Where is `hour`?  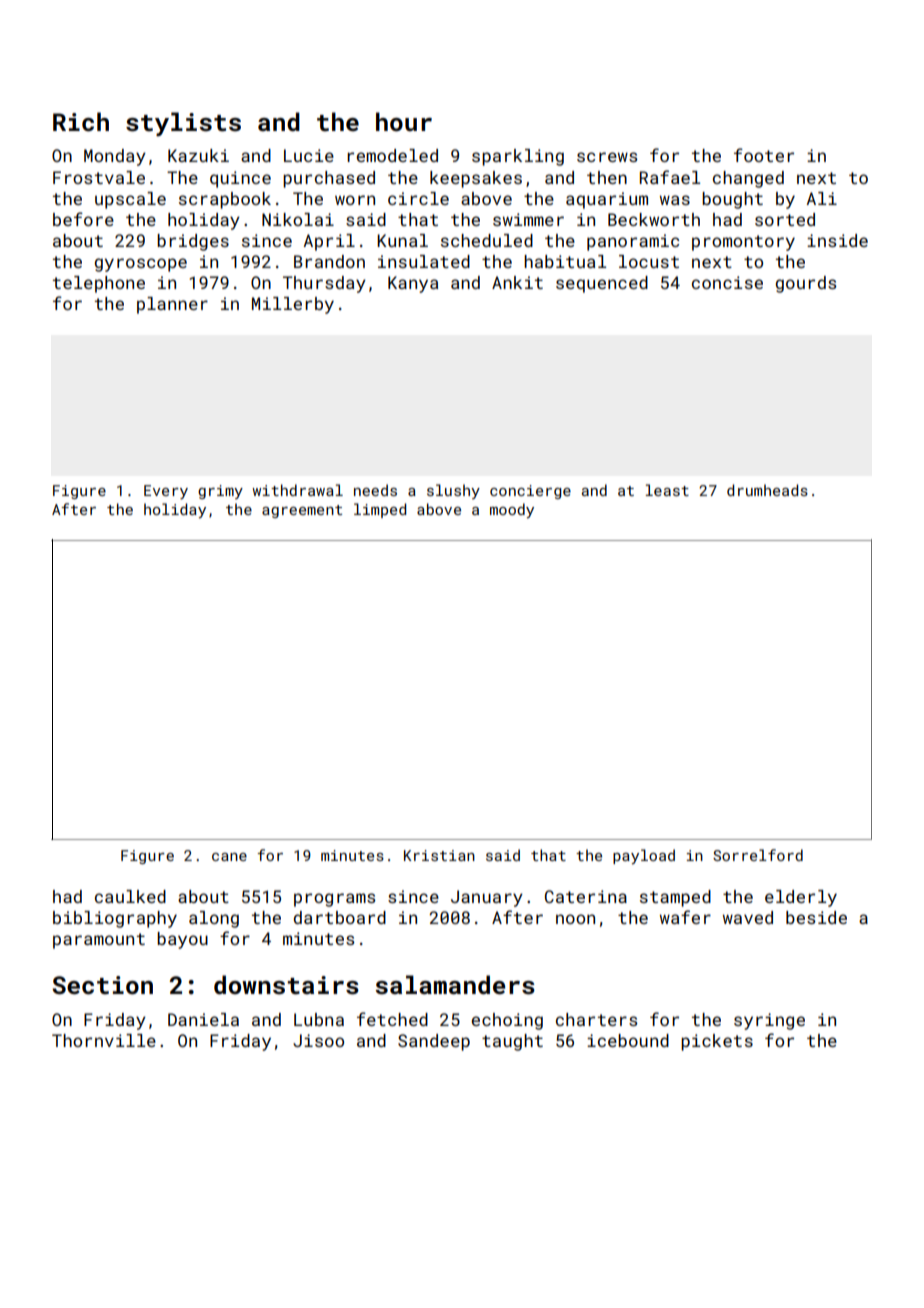
hour is located at coordinates (404, 121).
